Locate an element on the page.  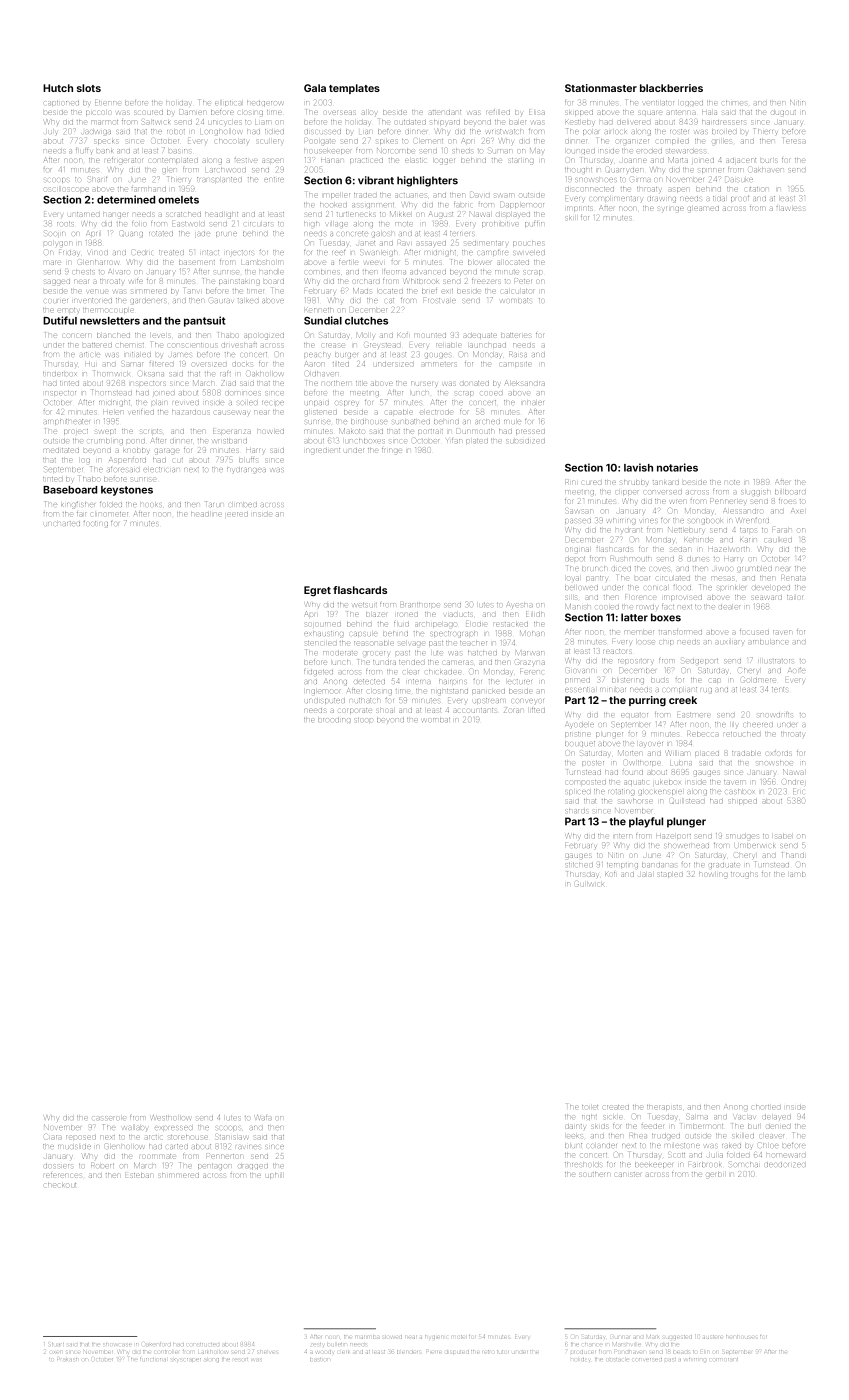
Westhollow is located at coordinates (171, 1117).
